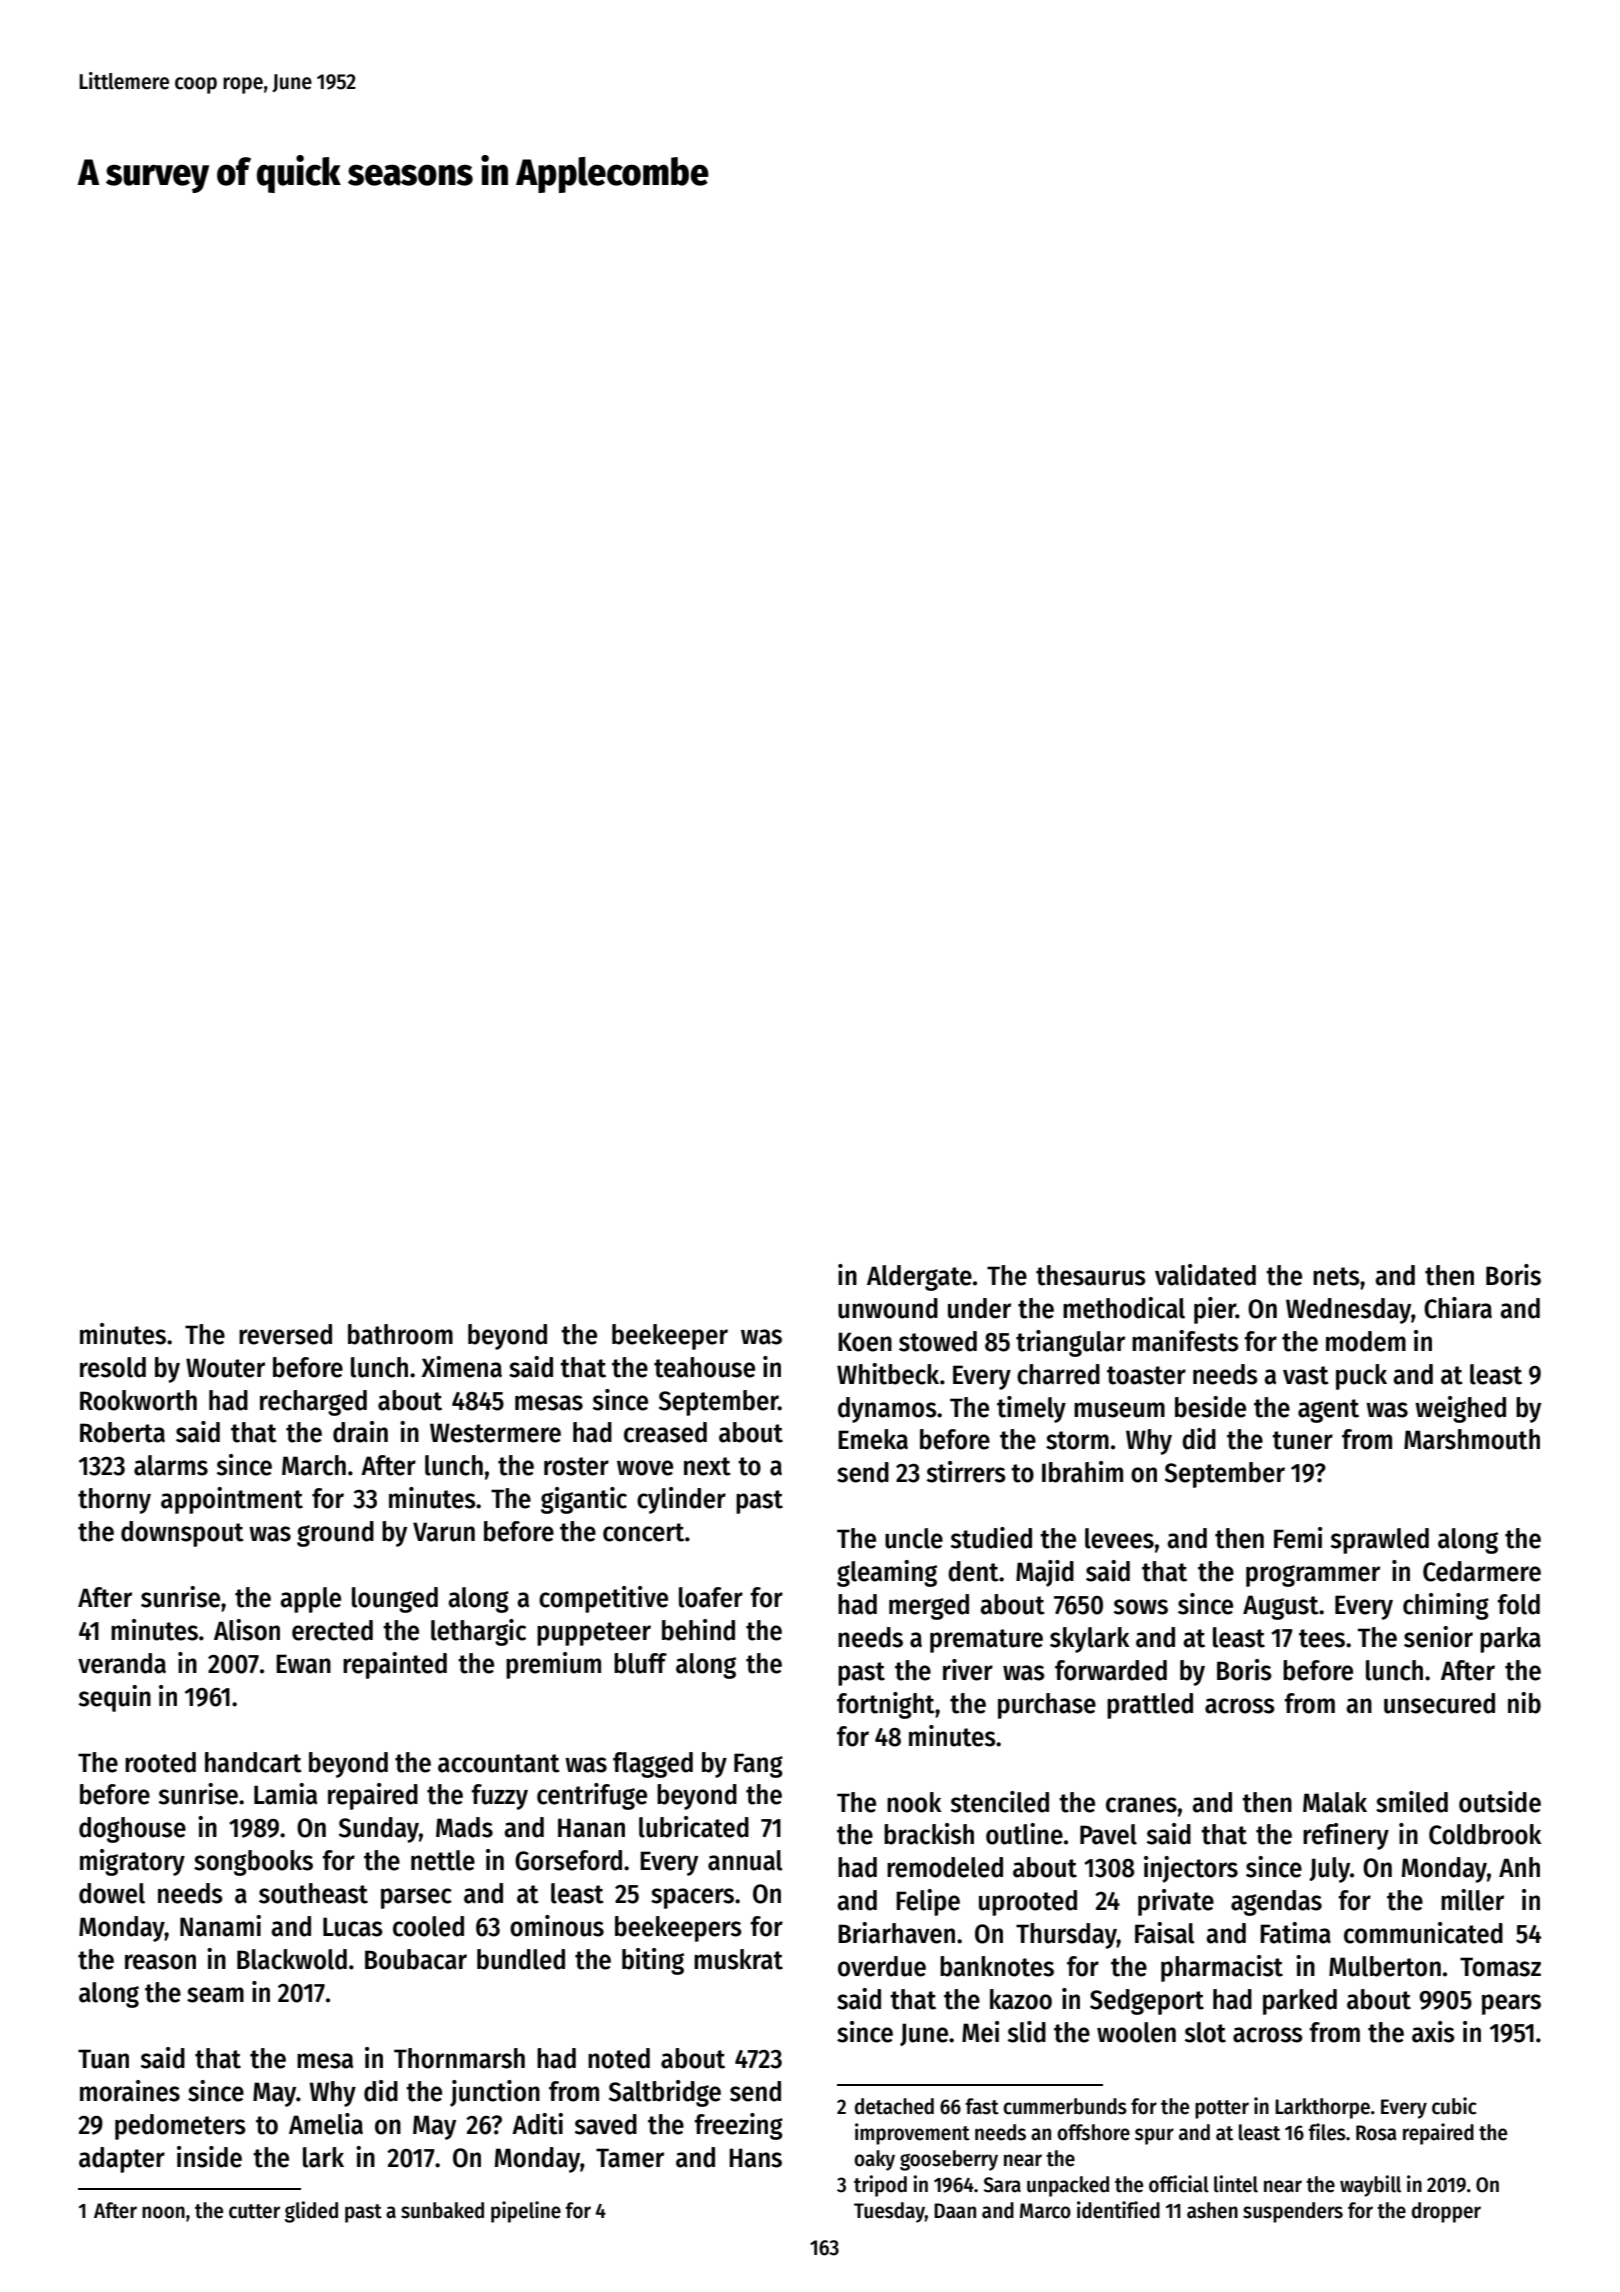 This screenshot has width=1620, height=2292. Describe the element at coordinates (707, 1466) in the screenshot. I see `next` at that location.
